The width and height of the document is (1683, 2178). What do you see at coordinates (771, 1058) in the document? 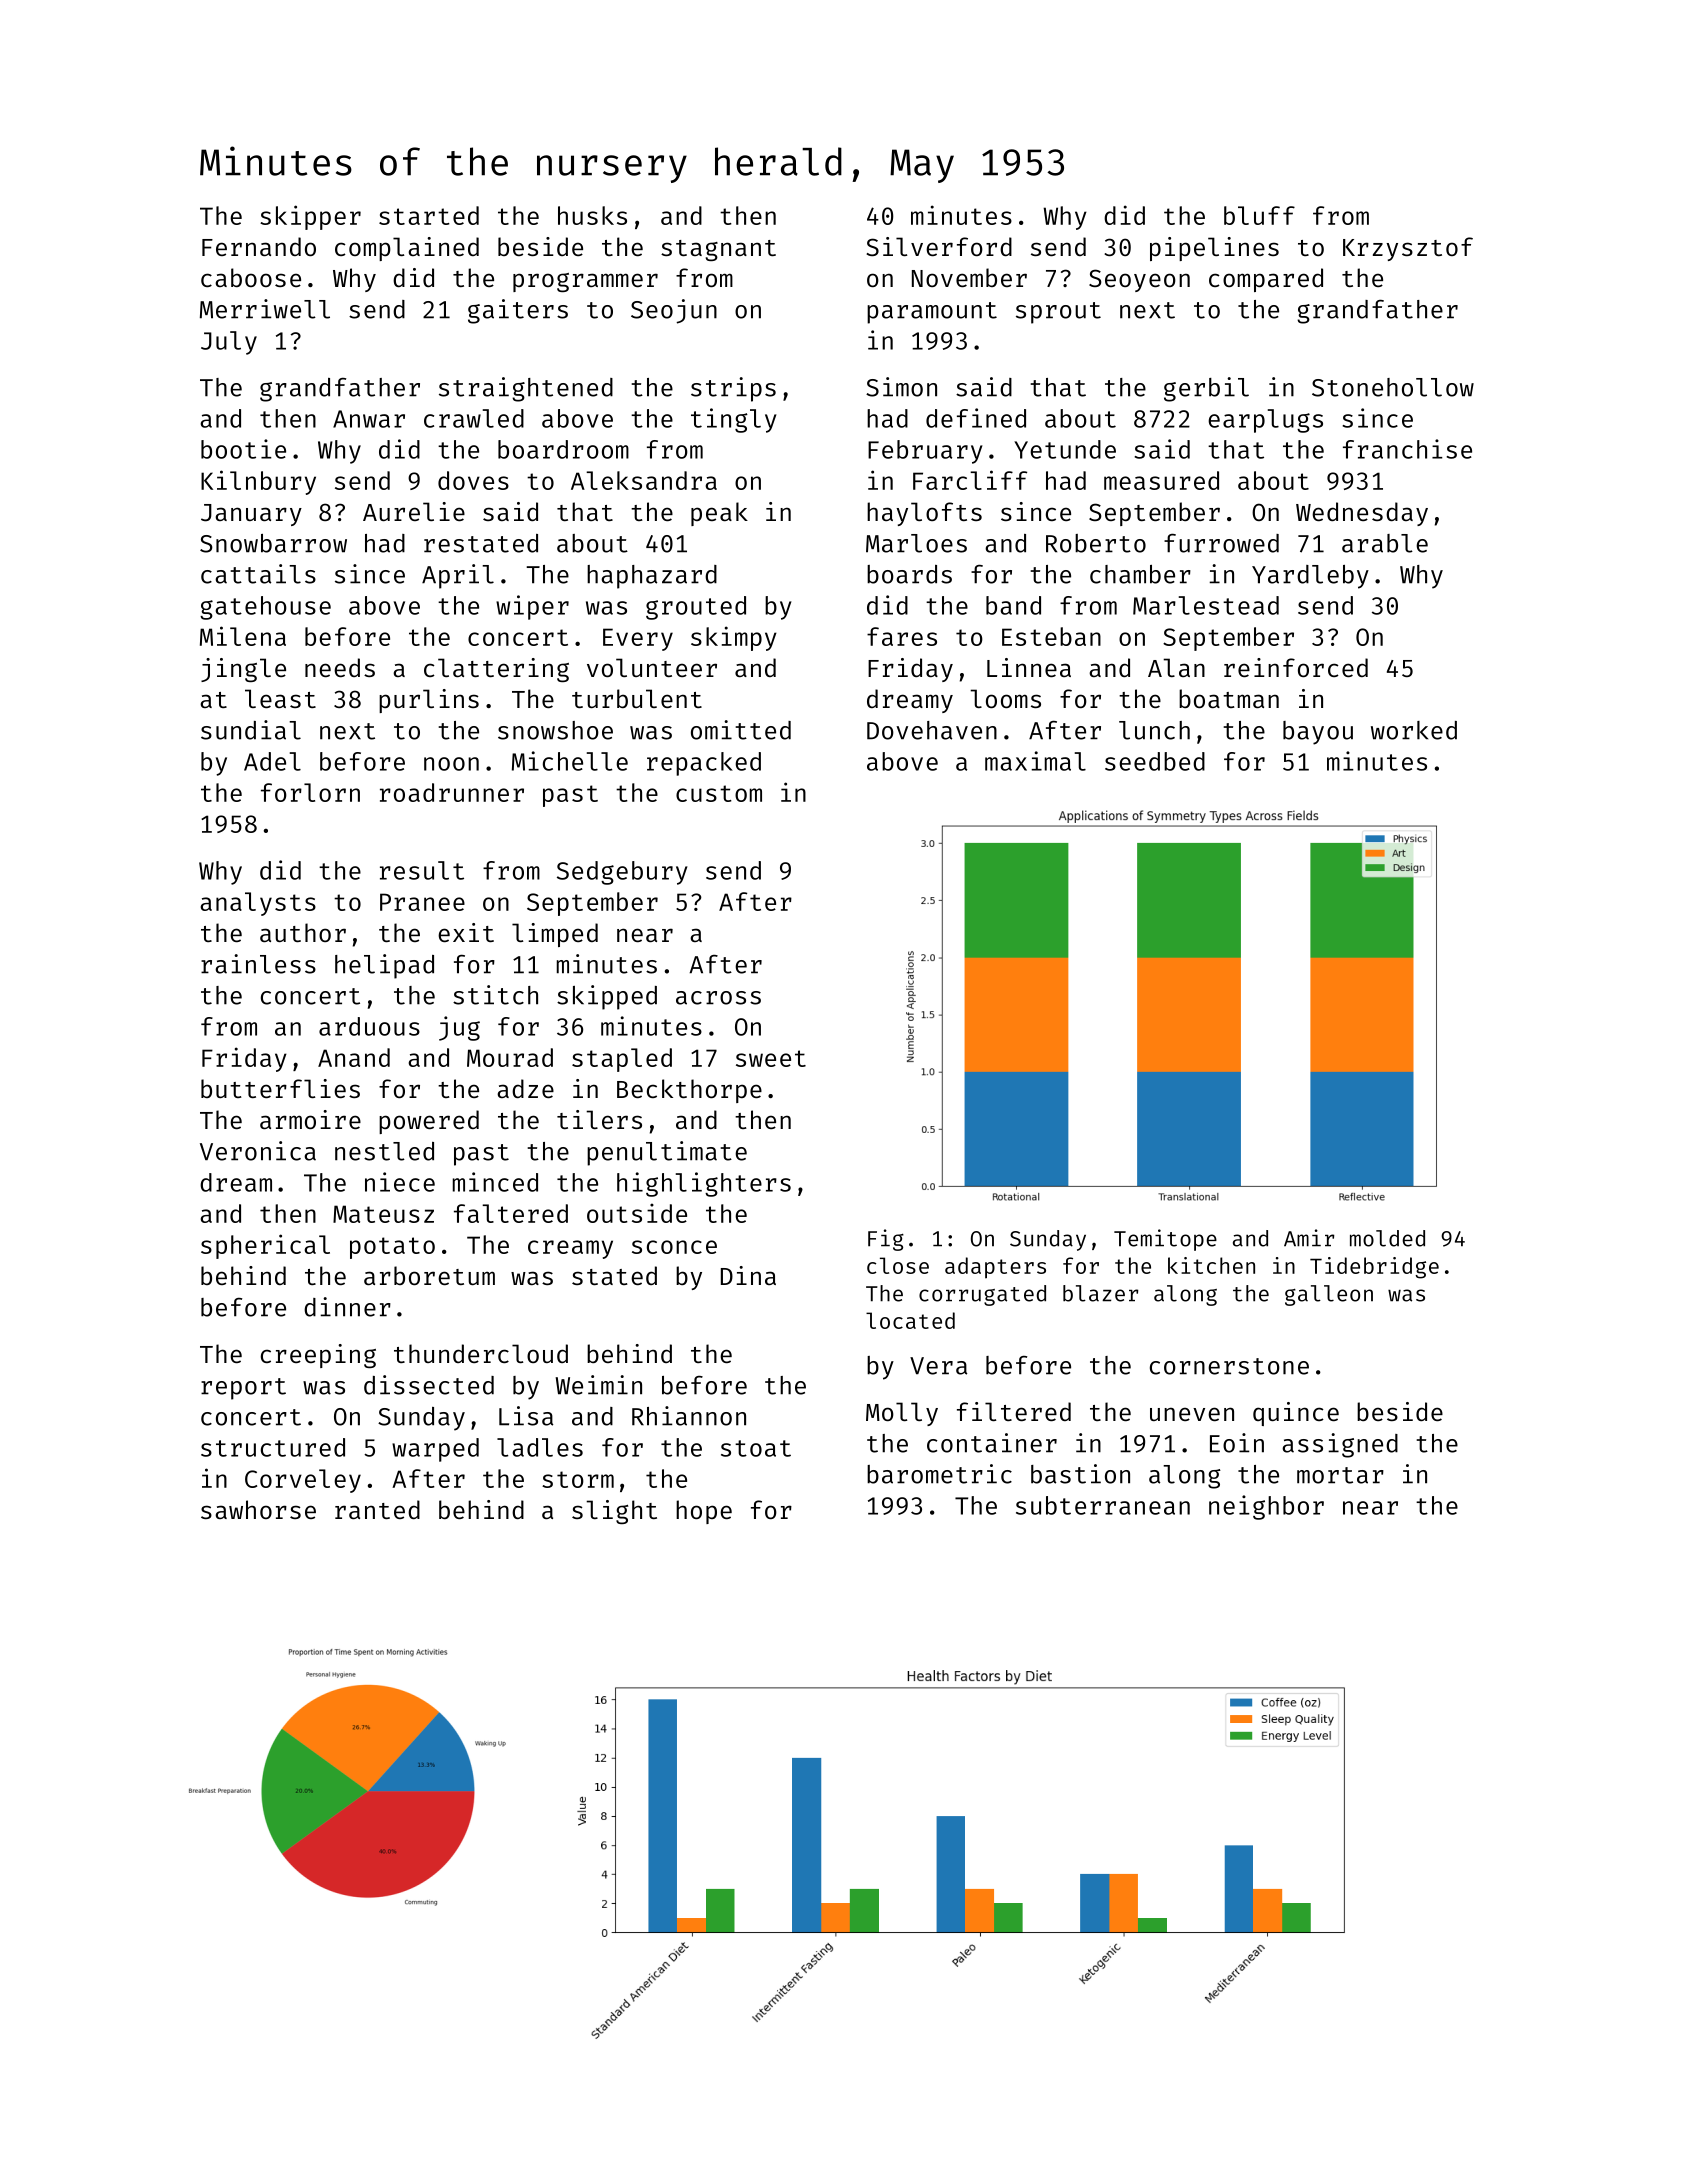
I see `sweet` at bounding box center [771, 1058].
